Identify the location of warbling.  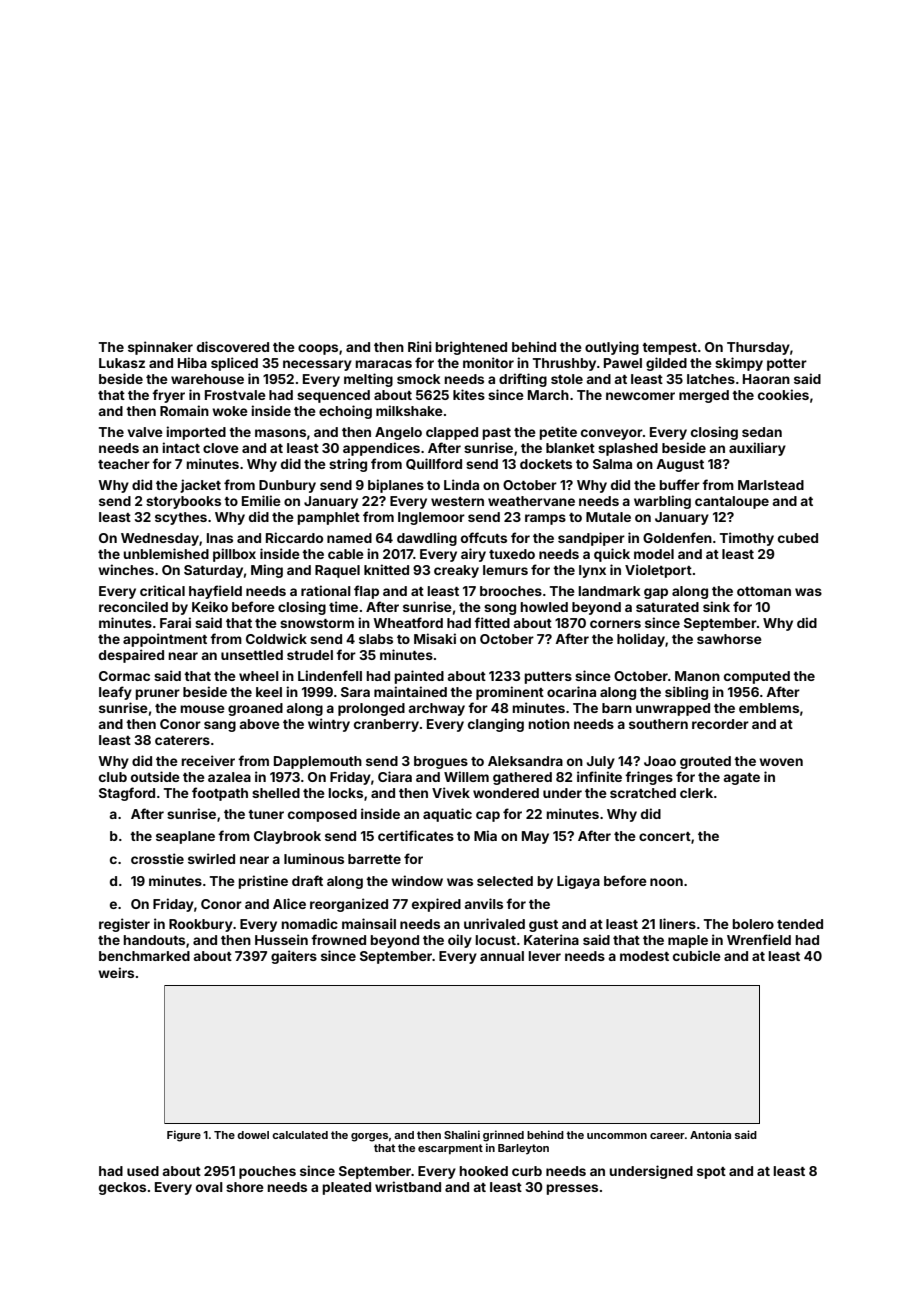
(662, 502).
